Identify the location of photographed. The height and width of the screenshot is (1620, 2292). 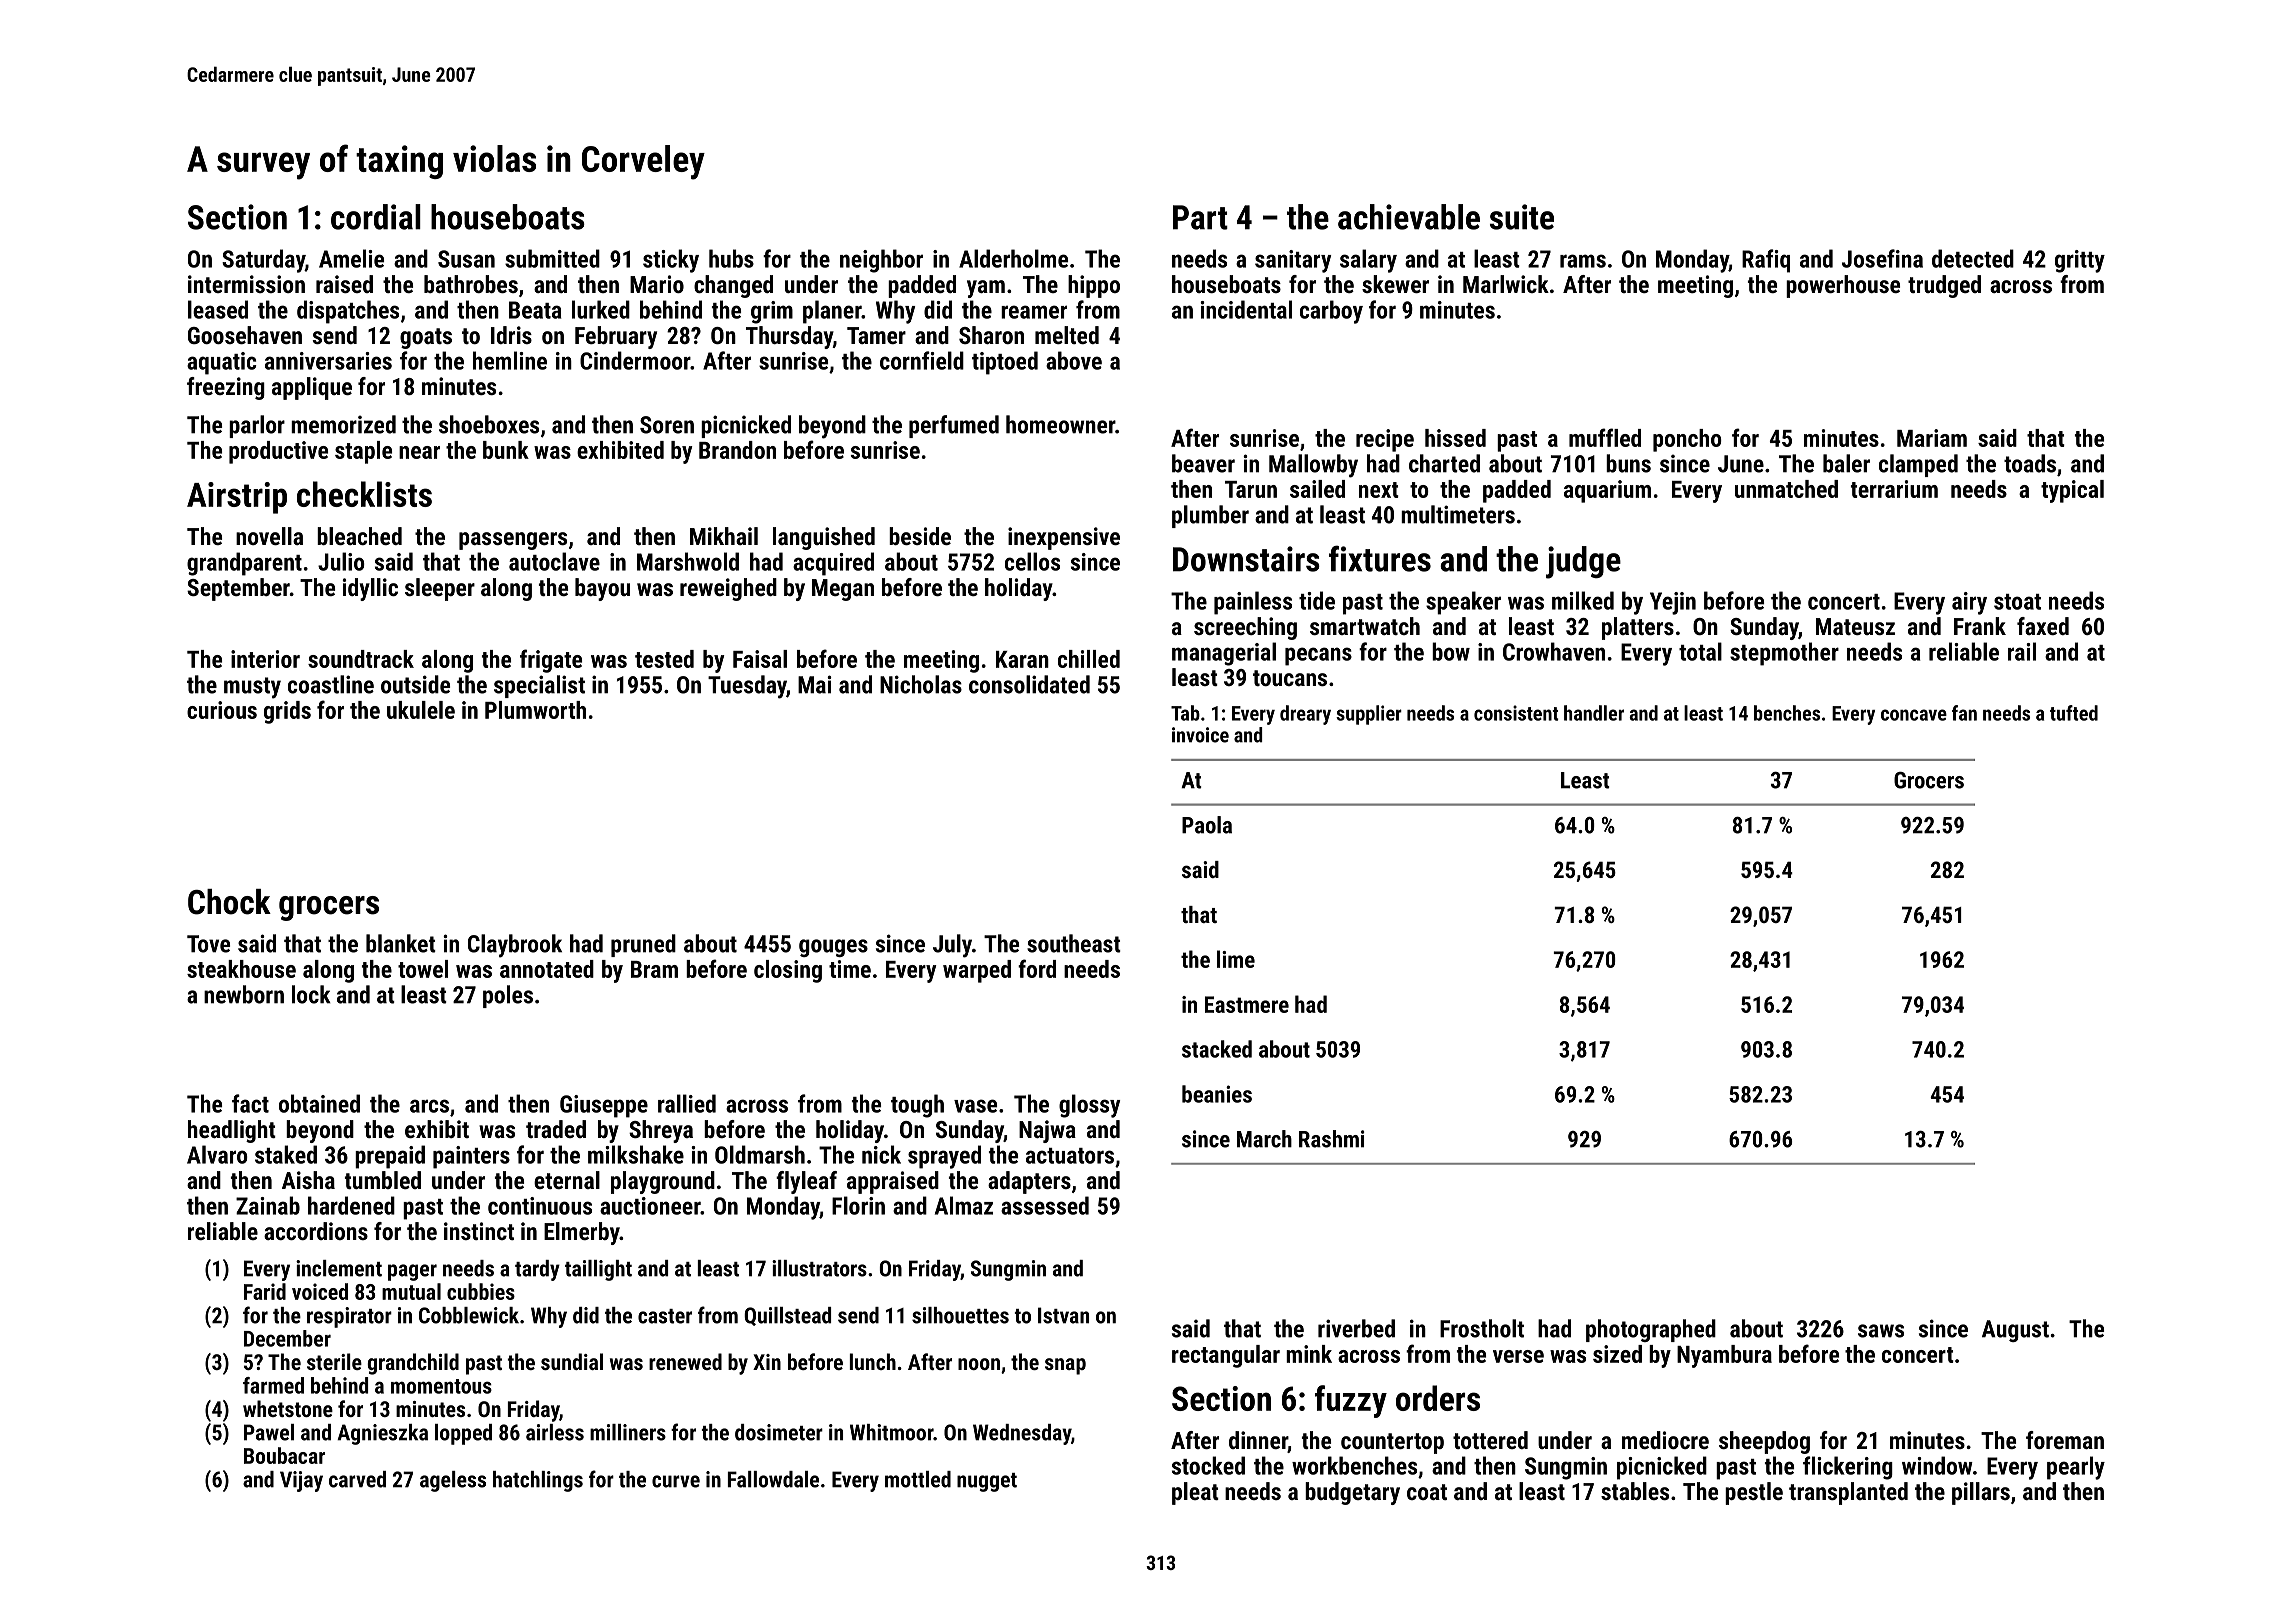
(1651, 1330).
